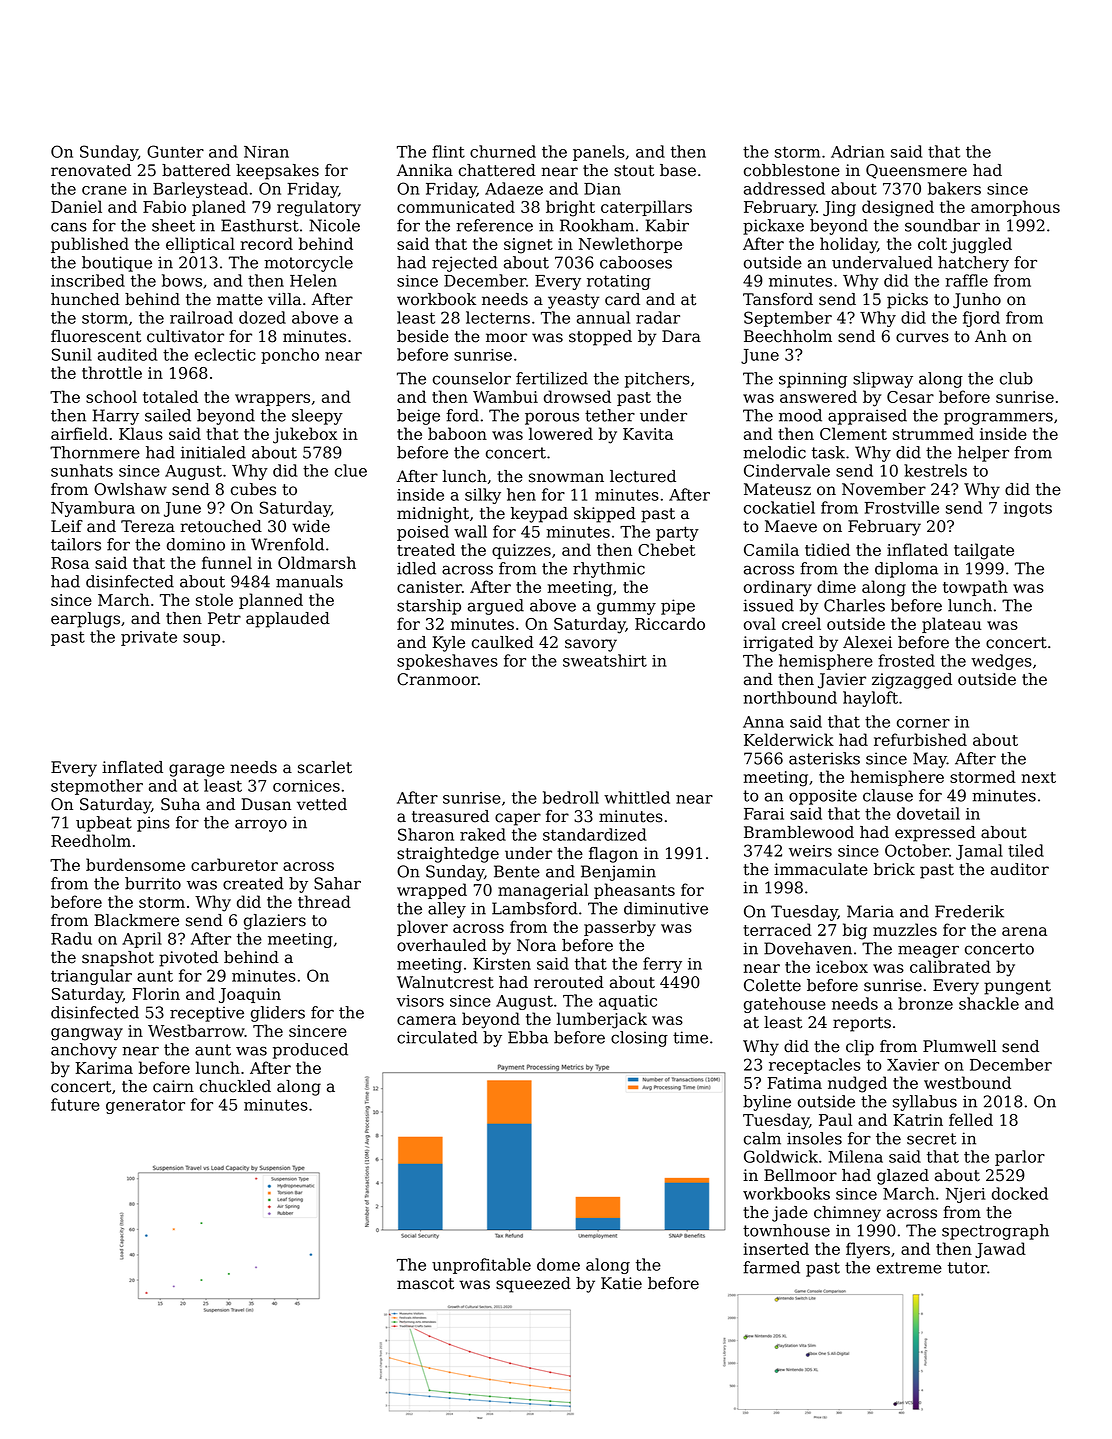 This screenshot has height=1439, width=1112. What do you see at coordinates (200, 190) in the screenshot?
I see `Barleystead` at bounding box center [200, 190].
